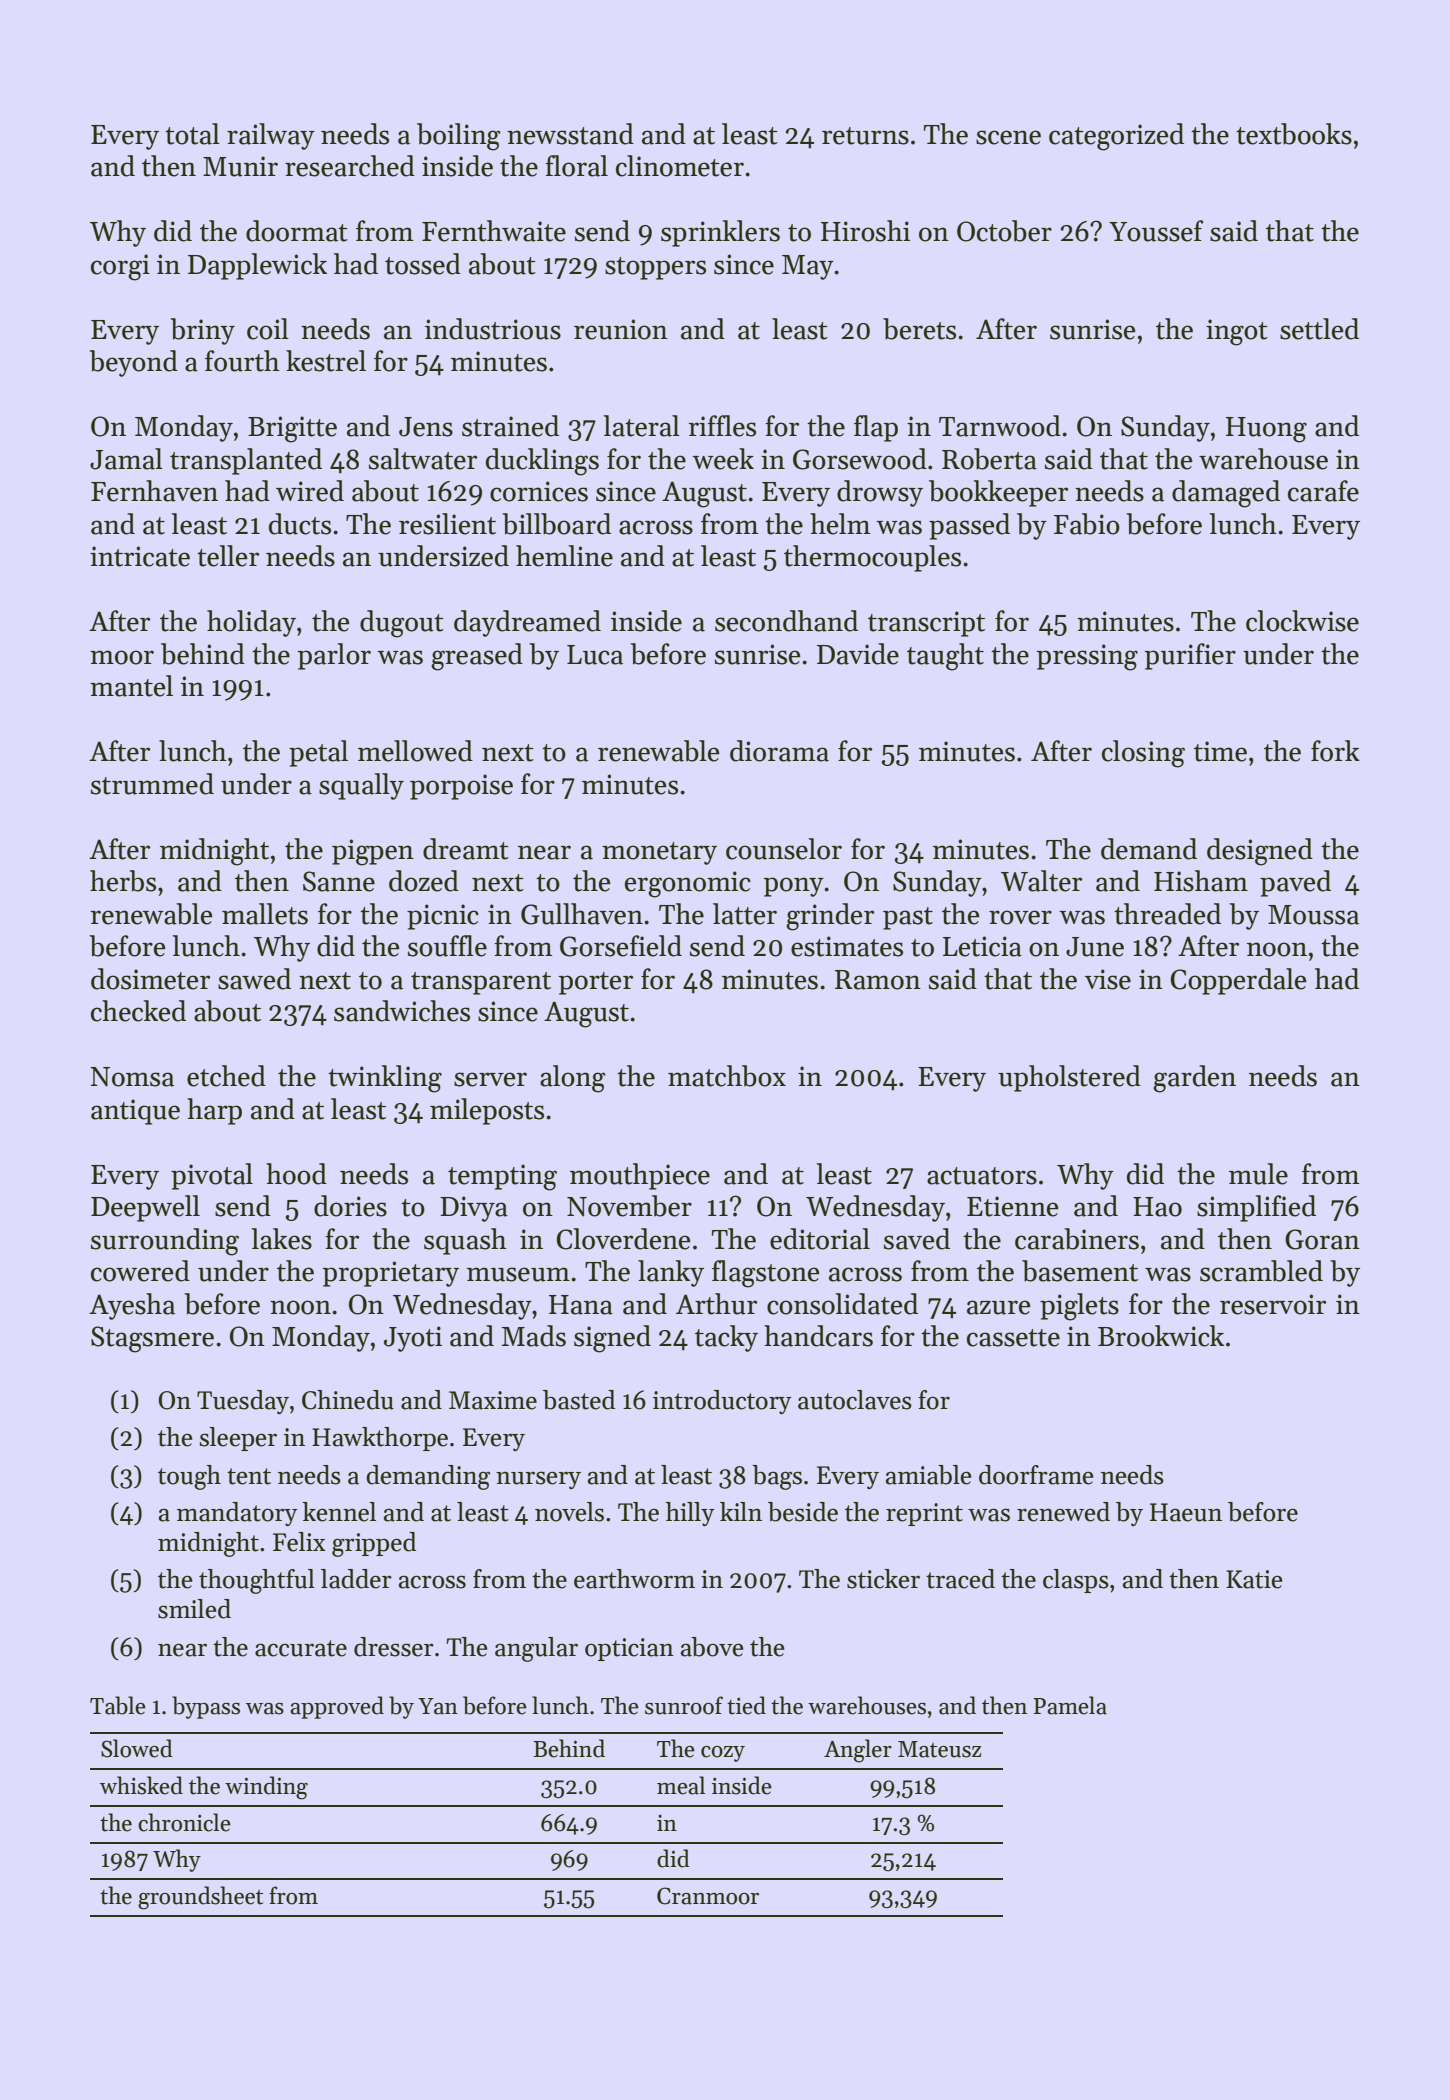  What do you see at coordinates (200, 1898) in the document?
I see `groundsheet` at bounding box center [200, 1898].
